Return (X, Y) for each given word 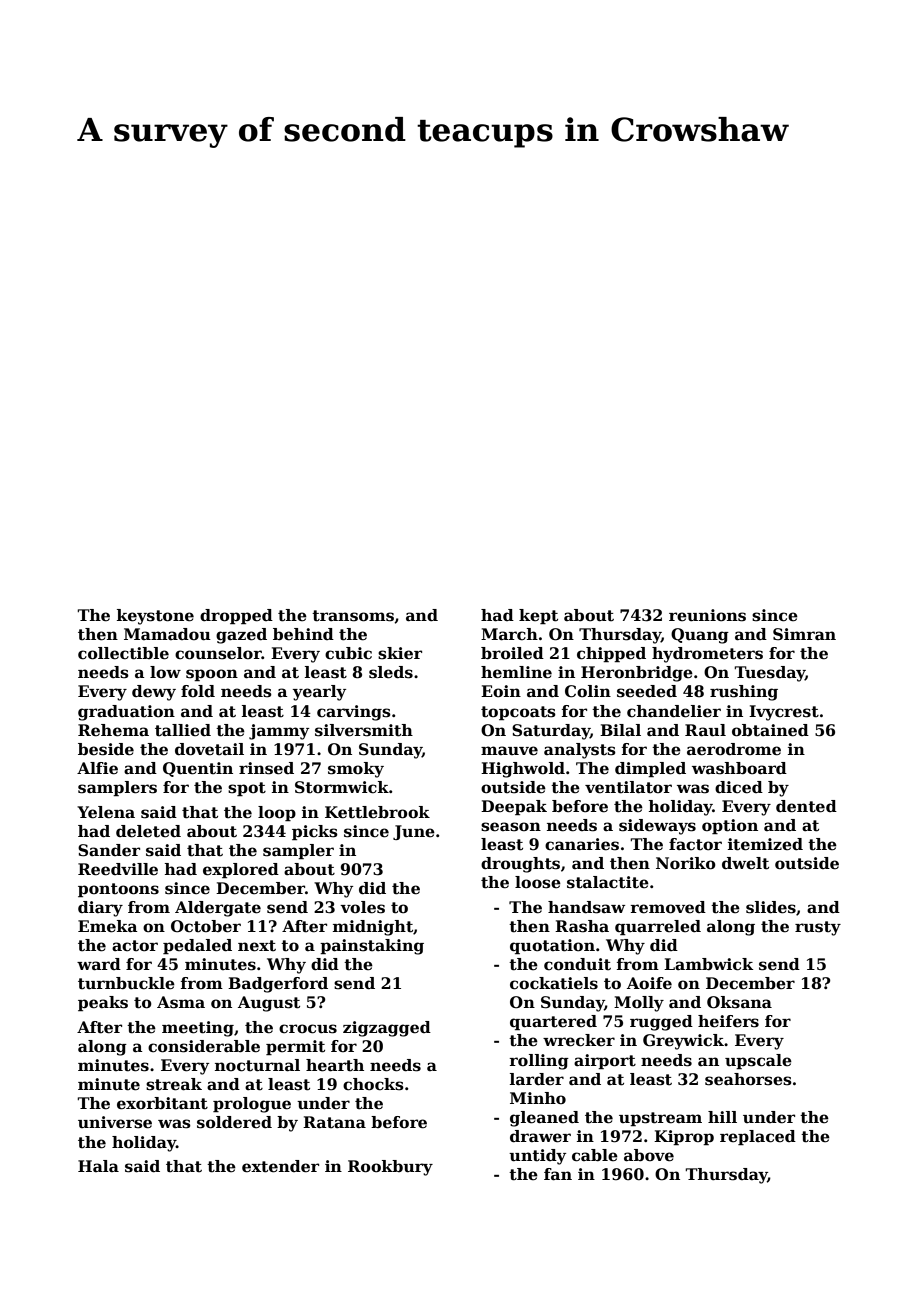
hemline (516, 672)
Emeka (108, 926)
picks (315, 832)
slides (771, 907)
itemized (765, 844)
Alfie (97, 768)
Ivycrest (784, 713)
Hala (98, 1166)
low (165, 672)
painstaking (372, 947)
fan (558, 1174)
